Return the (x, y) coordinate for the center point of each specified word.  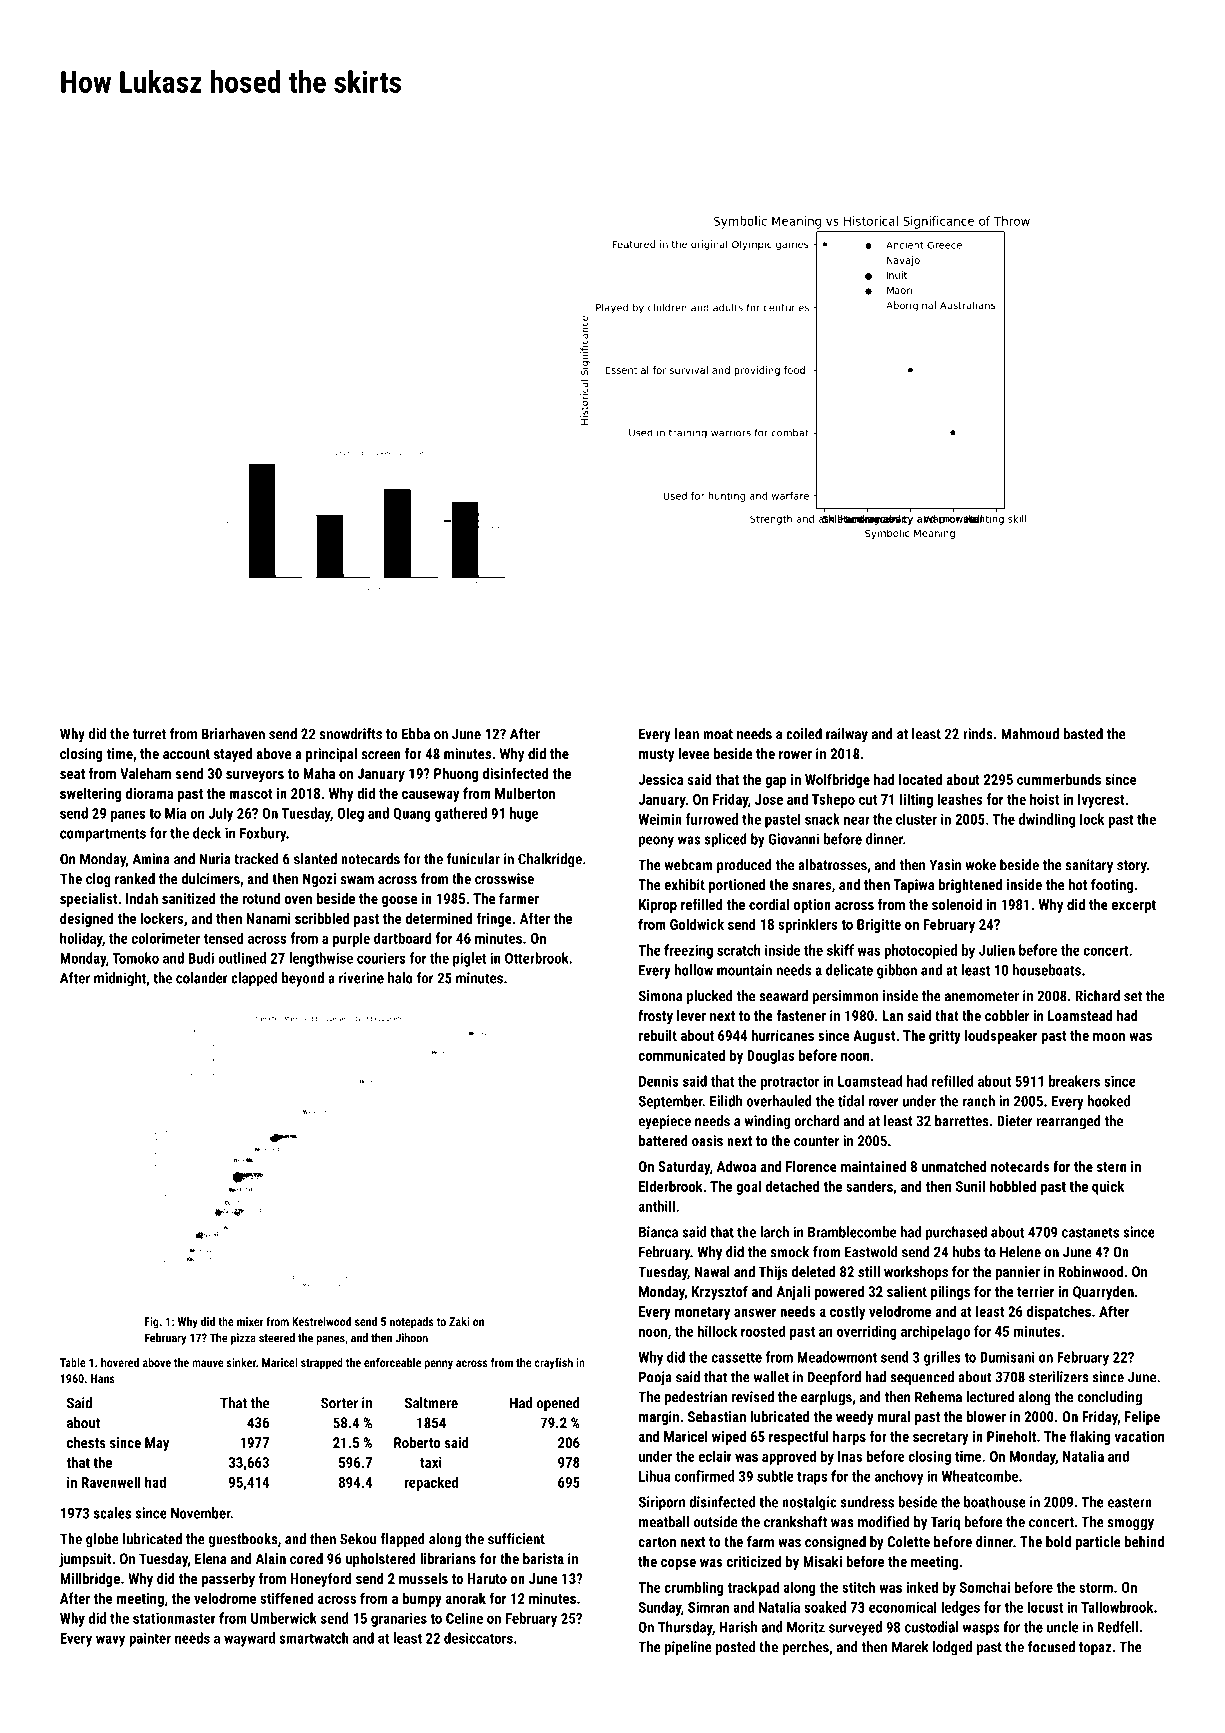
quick (1108, 1187)
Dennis (659, 1081)
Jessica (660, 779)
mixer (250, 1321)
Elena (211, 1559)
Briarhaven (233, 734)
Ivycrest (1101, 801)
